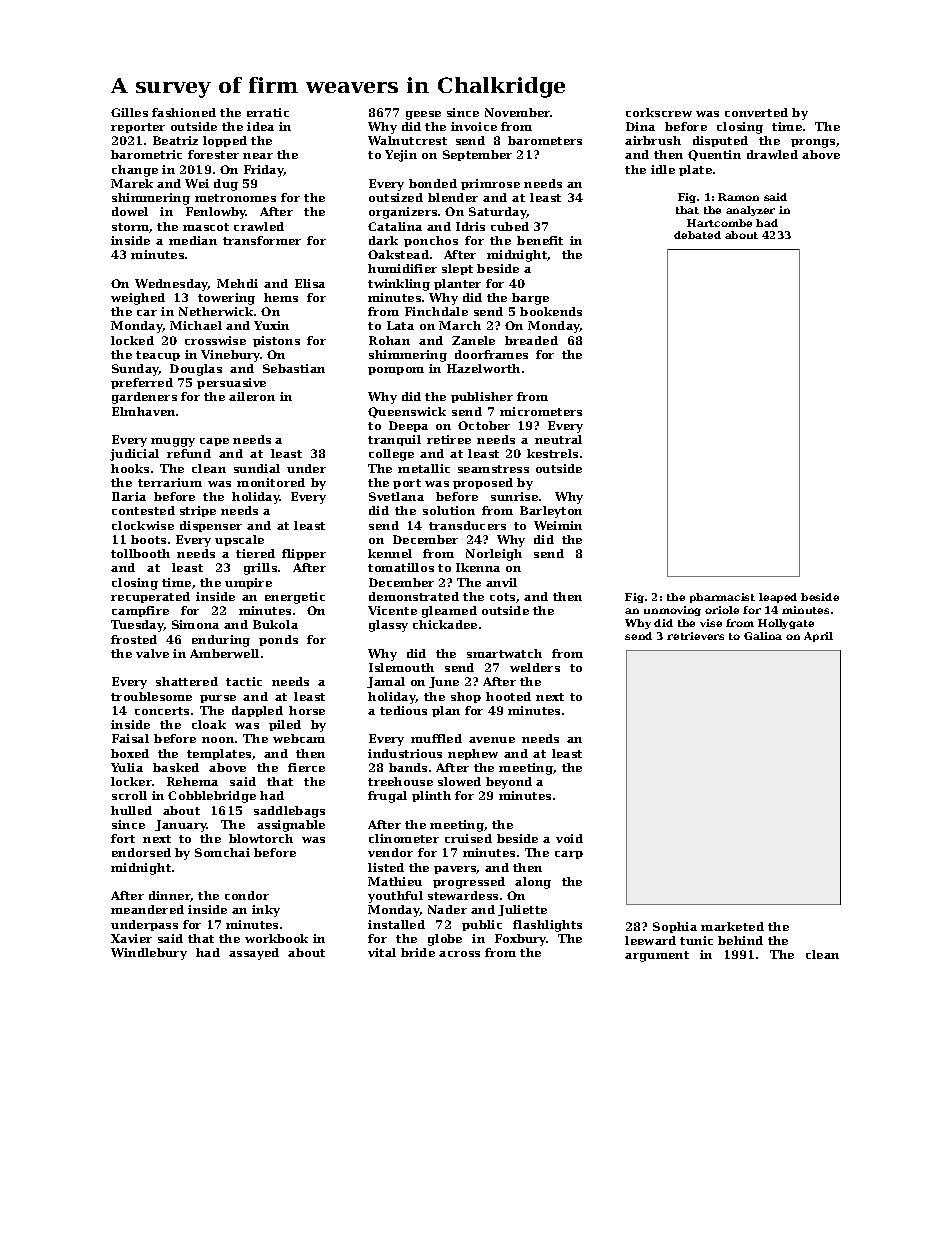  I want to click on November, so click(518, 112).
